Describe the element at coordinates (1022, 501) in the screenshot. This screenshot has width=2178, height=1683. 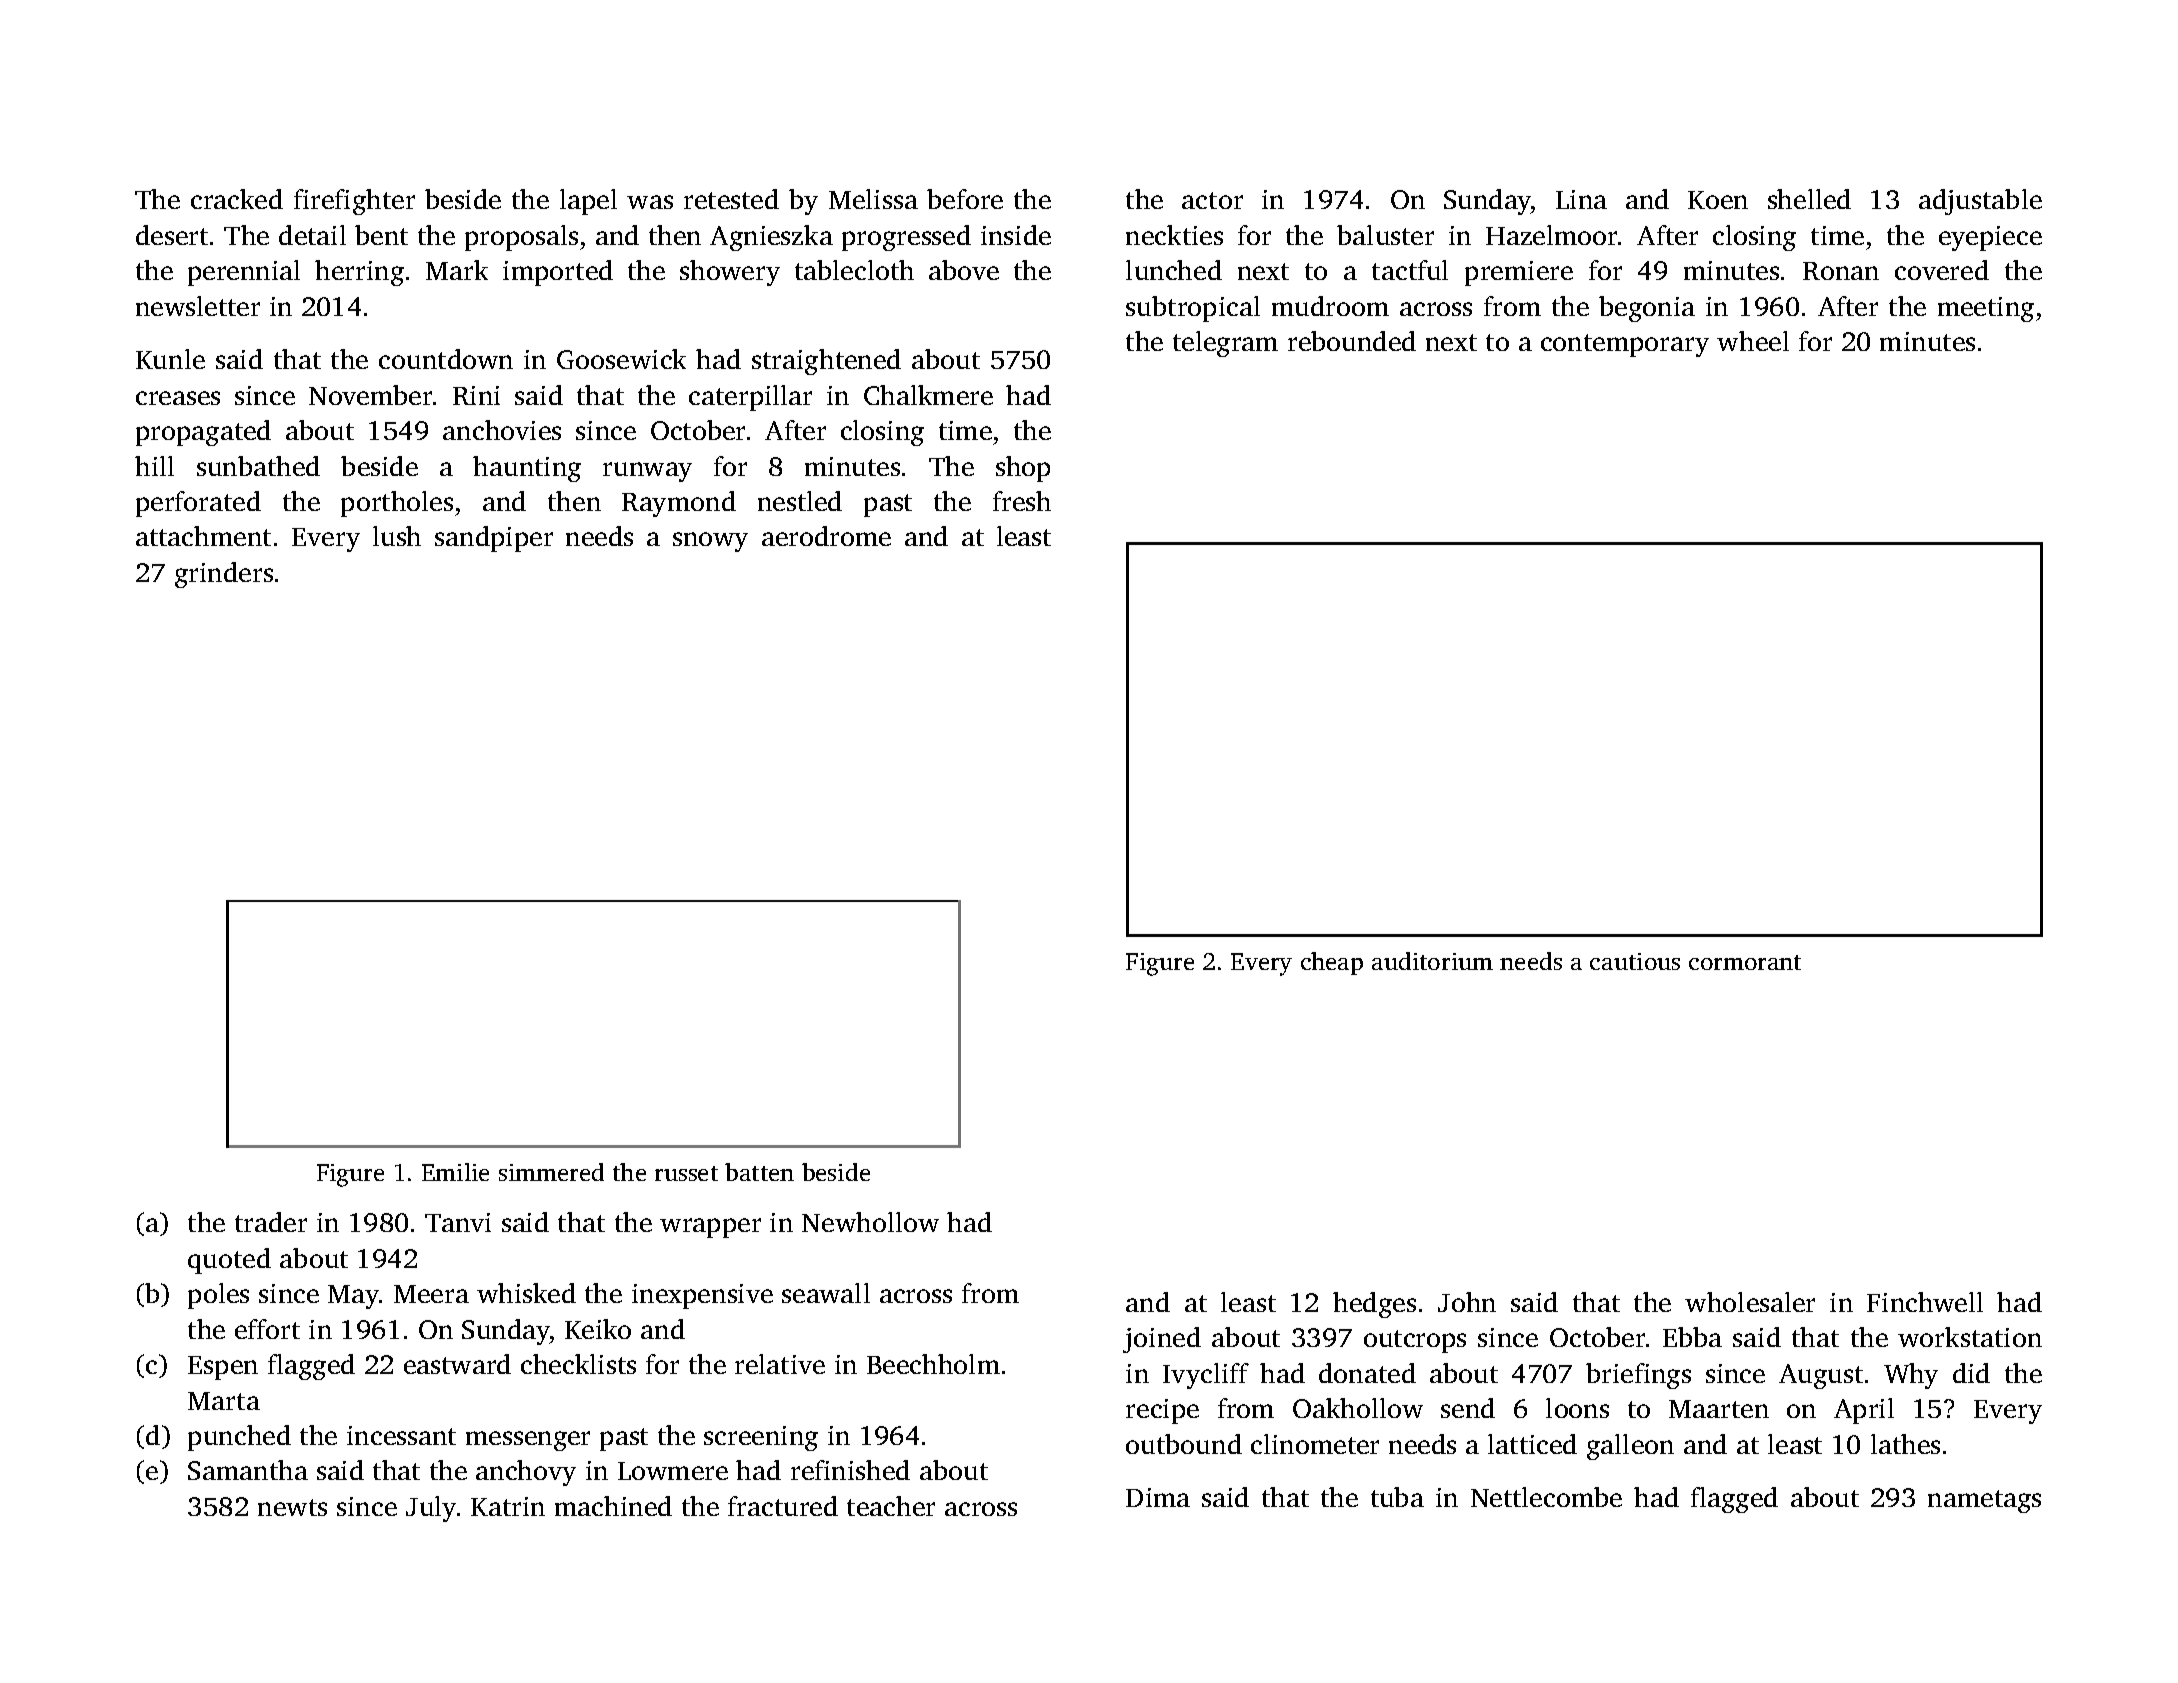
I see `fresh` at that location.
